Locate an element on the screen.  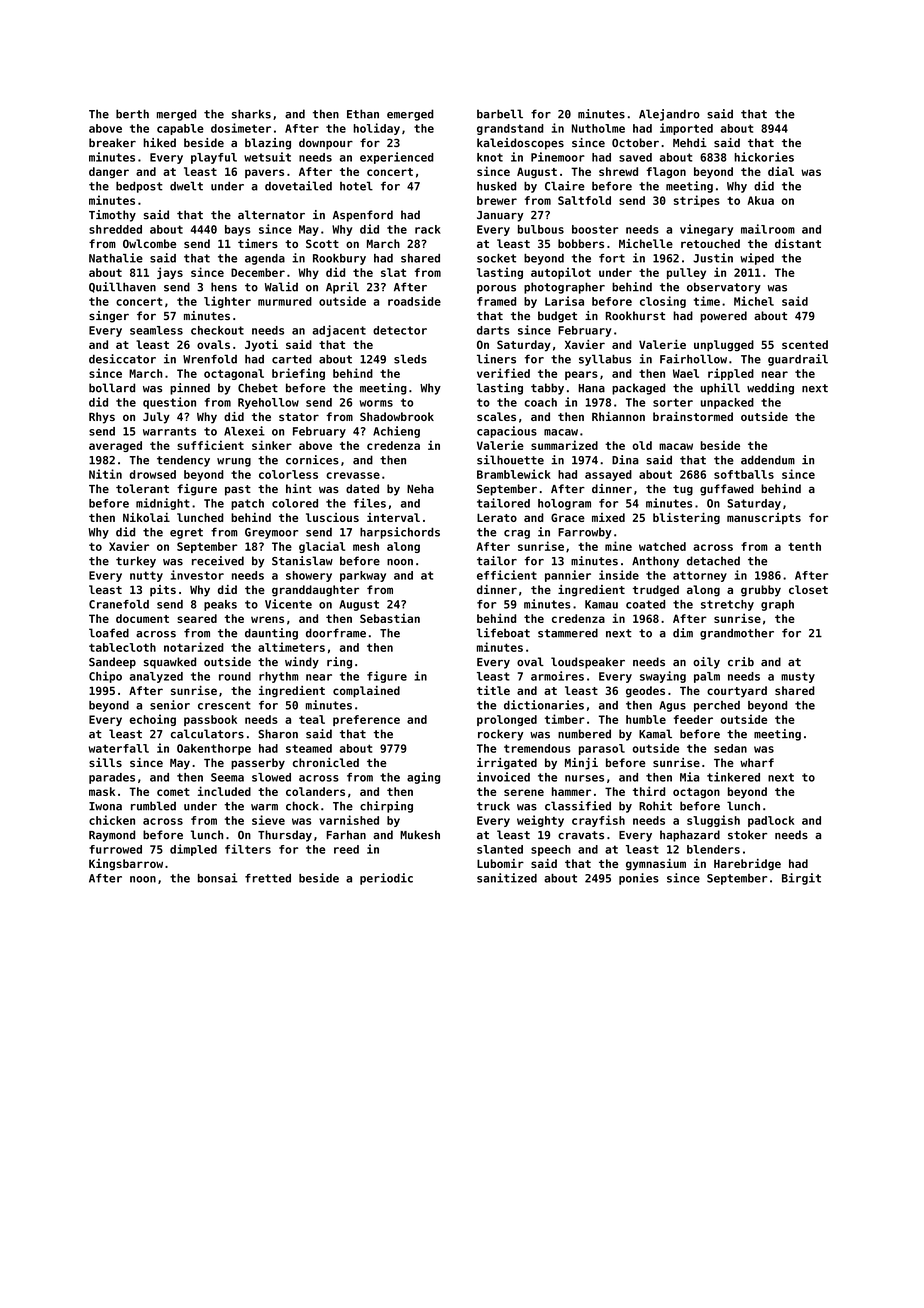
parkway is located at coordinates (363, 576).
